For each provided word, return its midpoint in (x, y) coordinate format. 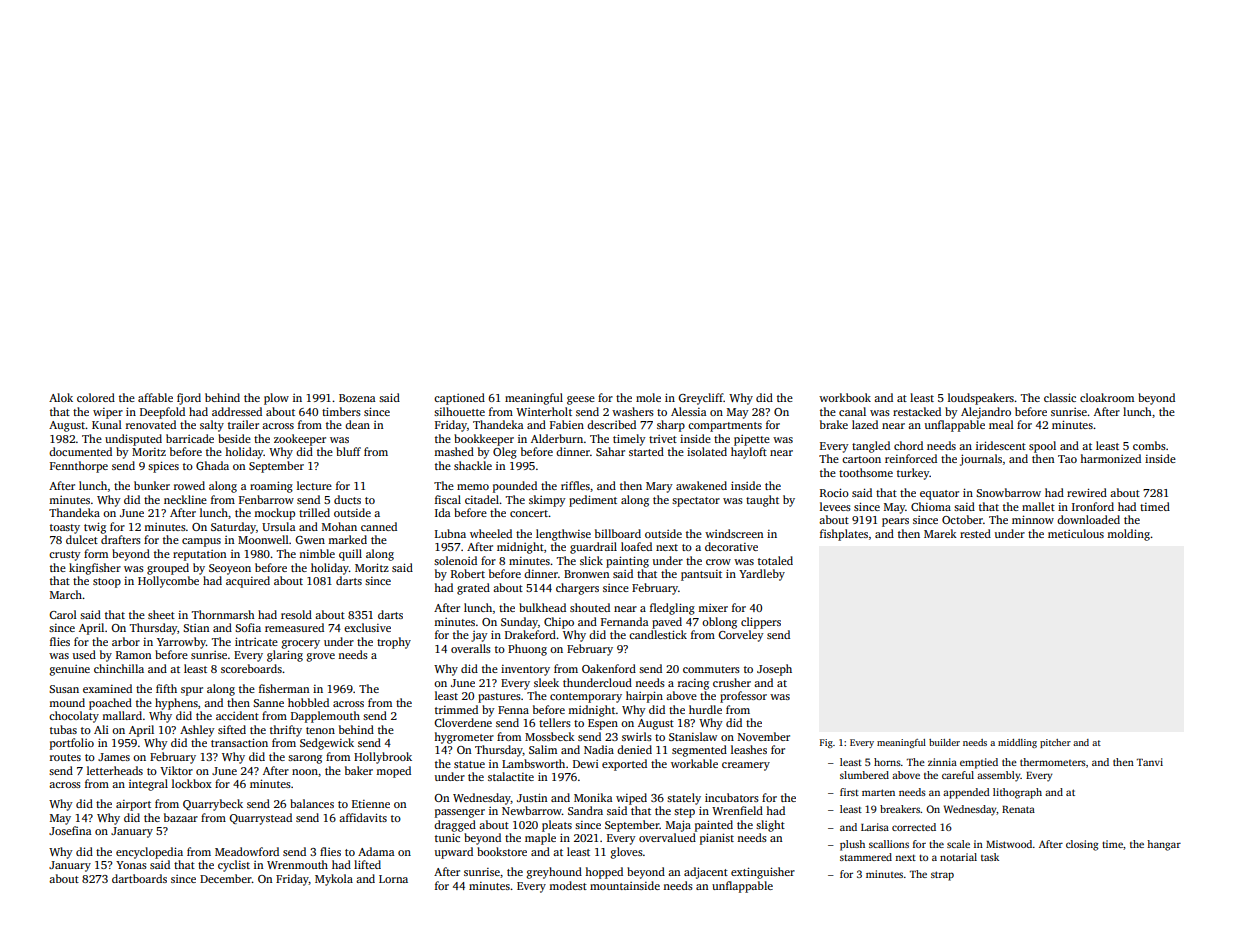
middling (1017, 743)
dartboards (139, 878)
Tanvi (1150, 762)
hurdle (705, 709)
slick (591, 560)
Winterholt (544, 411)
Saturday (233, 528)
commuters (711, 669)
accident (237, 715)
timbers (341, 411)
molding (1128, 535)
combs (1149, 445)
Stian (196, 628)
